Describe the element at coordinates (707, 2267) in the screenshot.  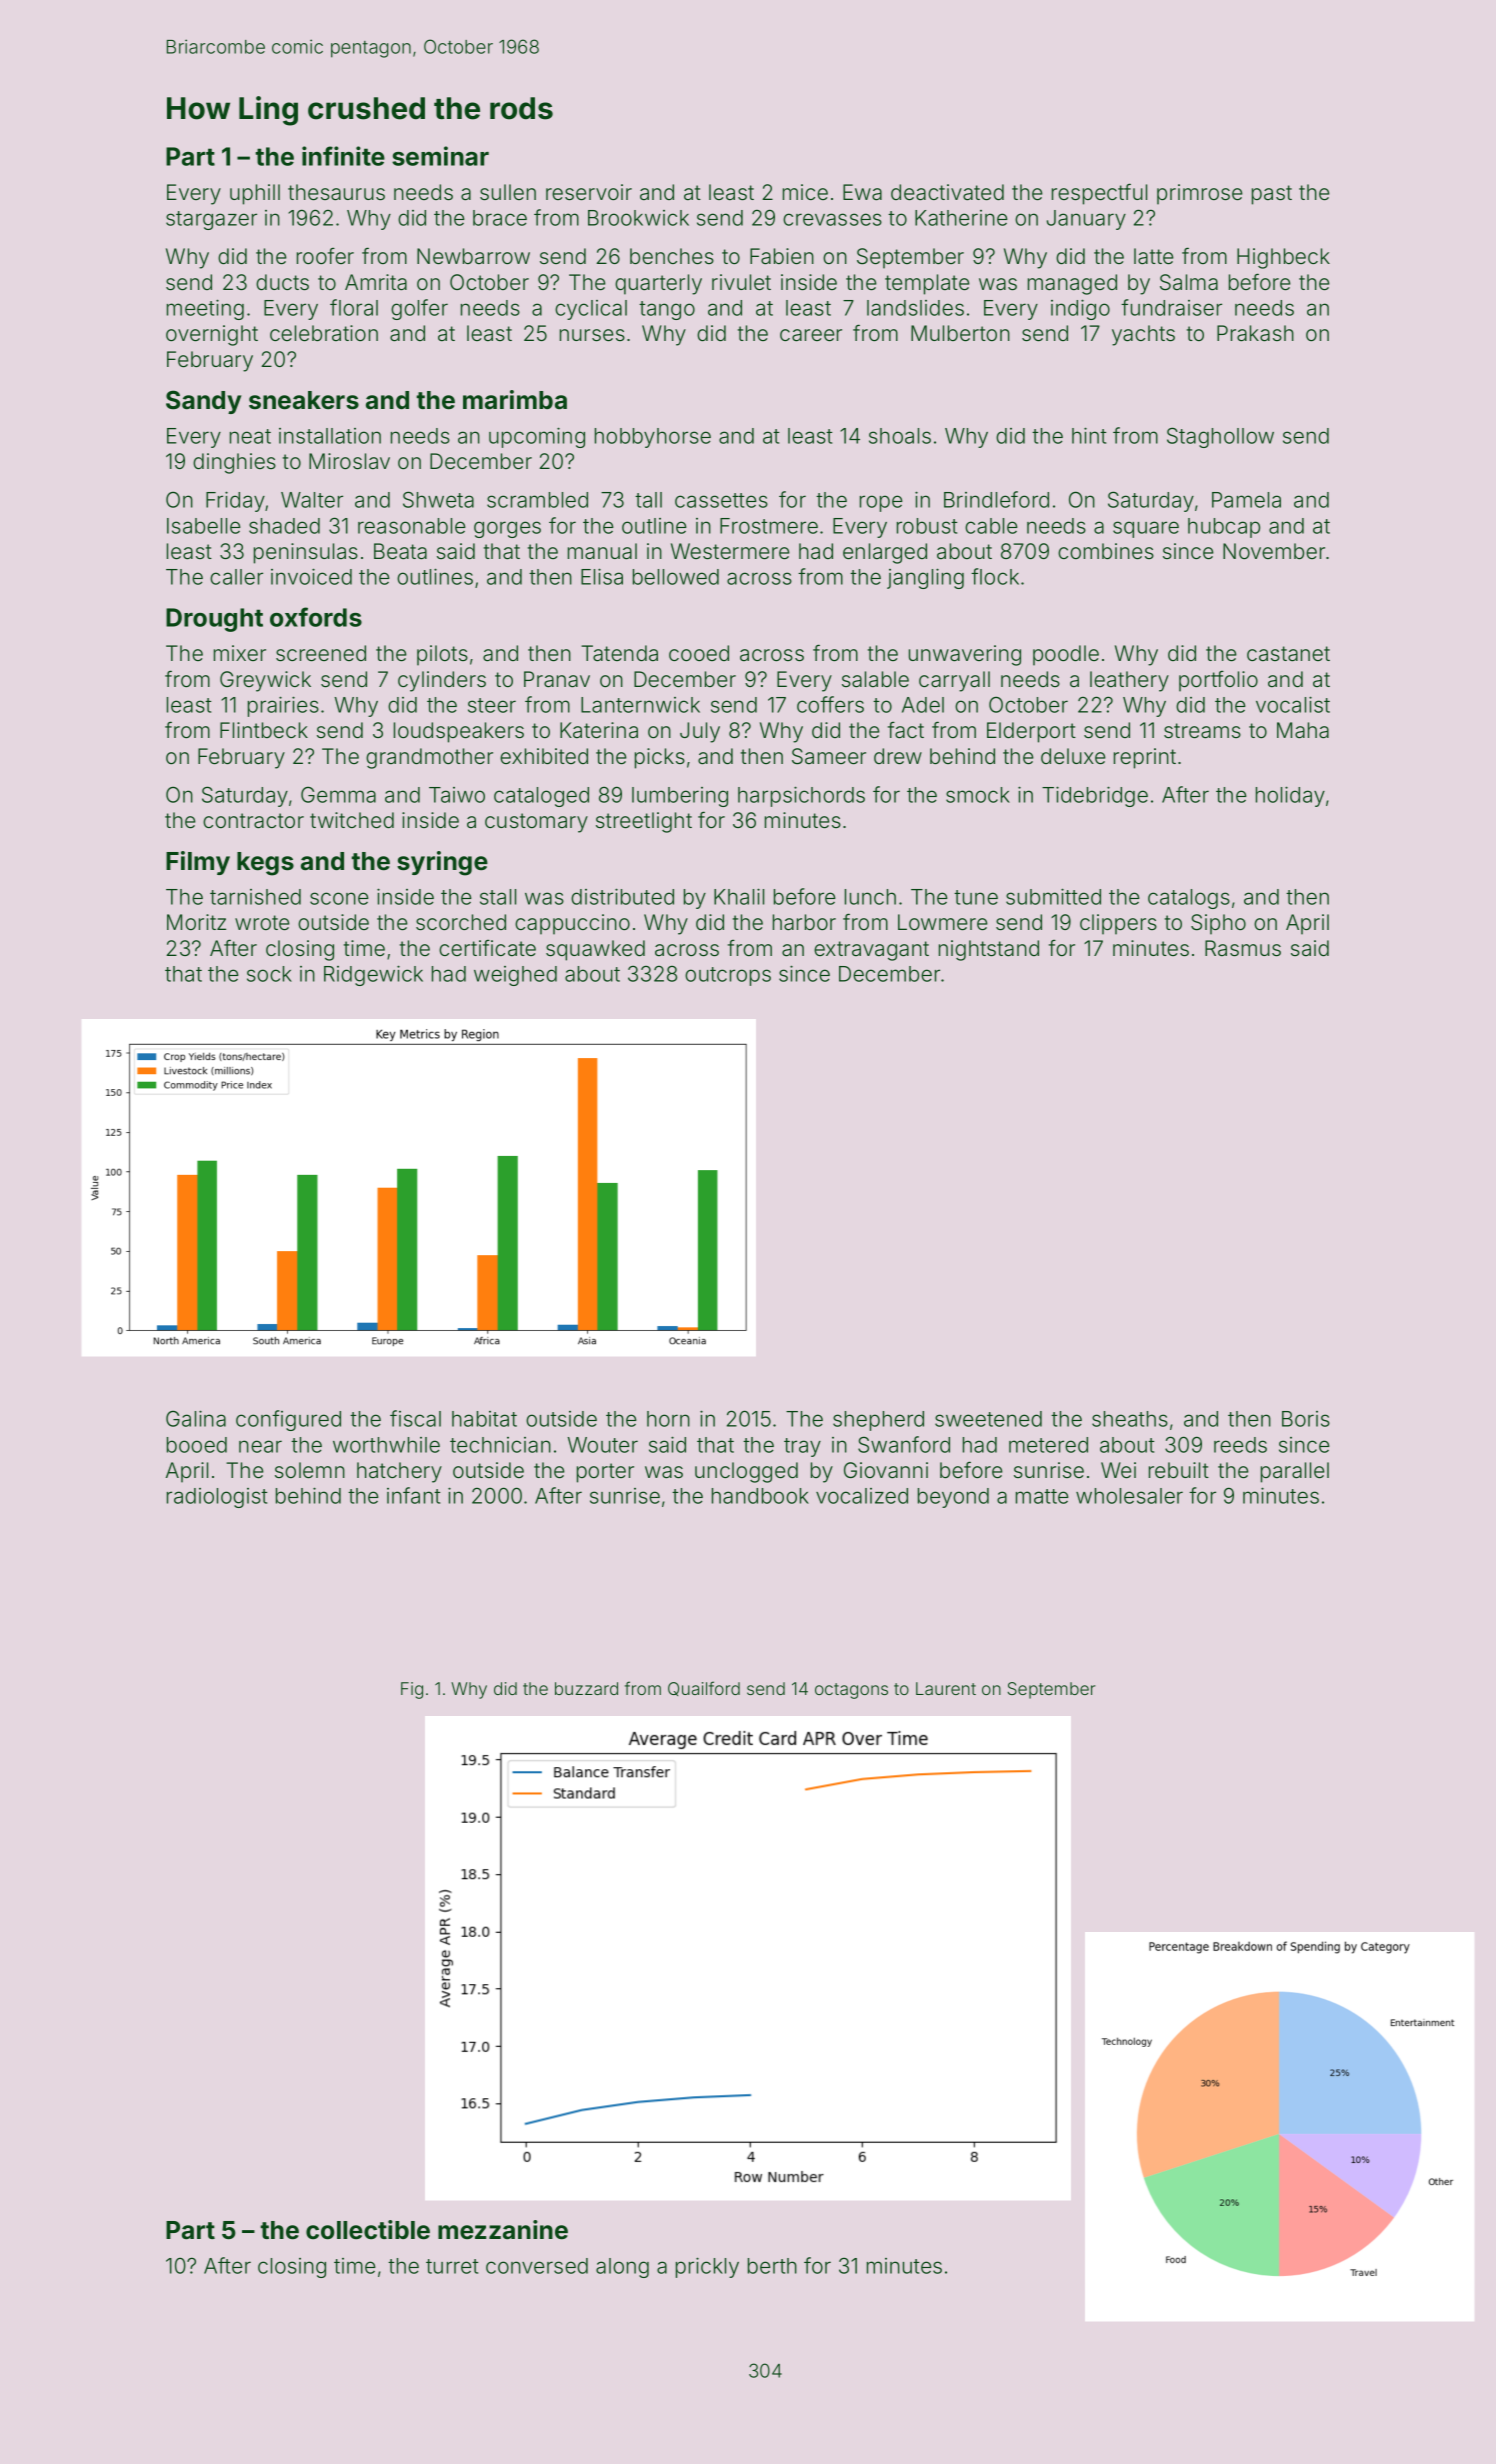
I see `prickly` at that location.
